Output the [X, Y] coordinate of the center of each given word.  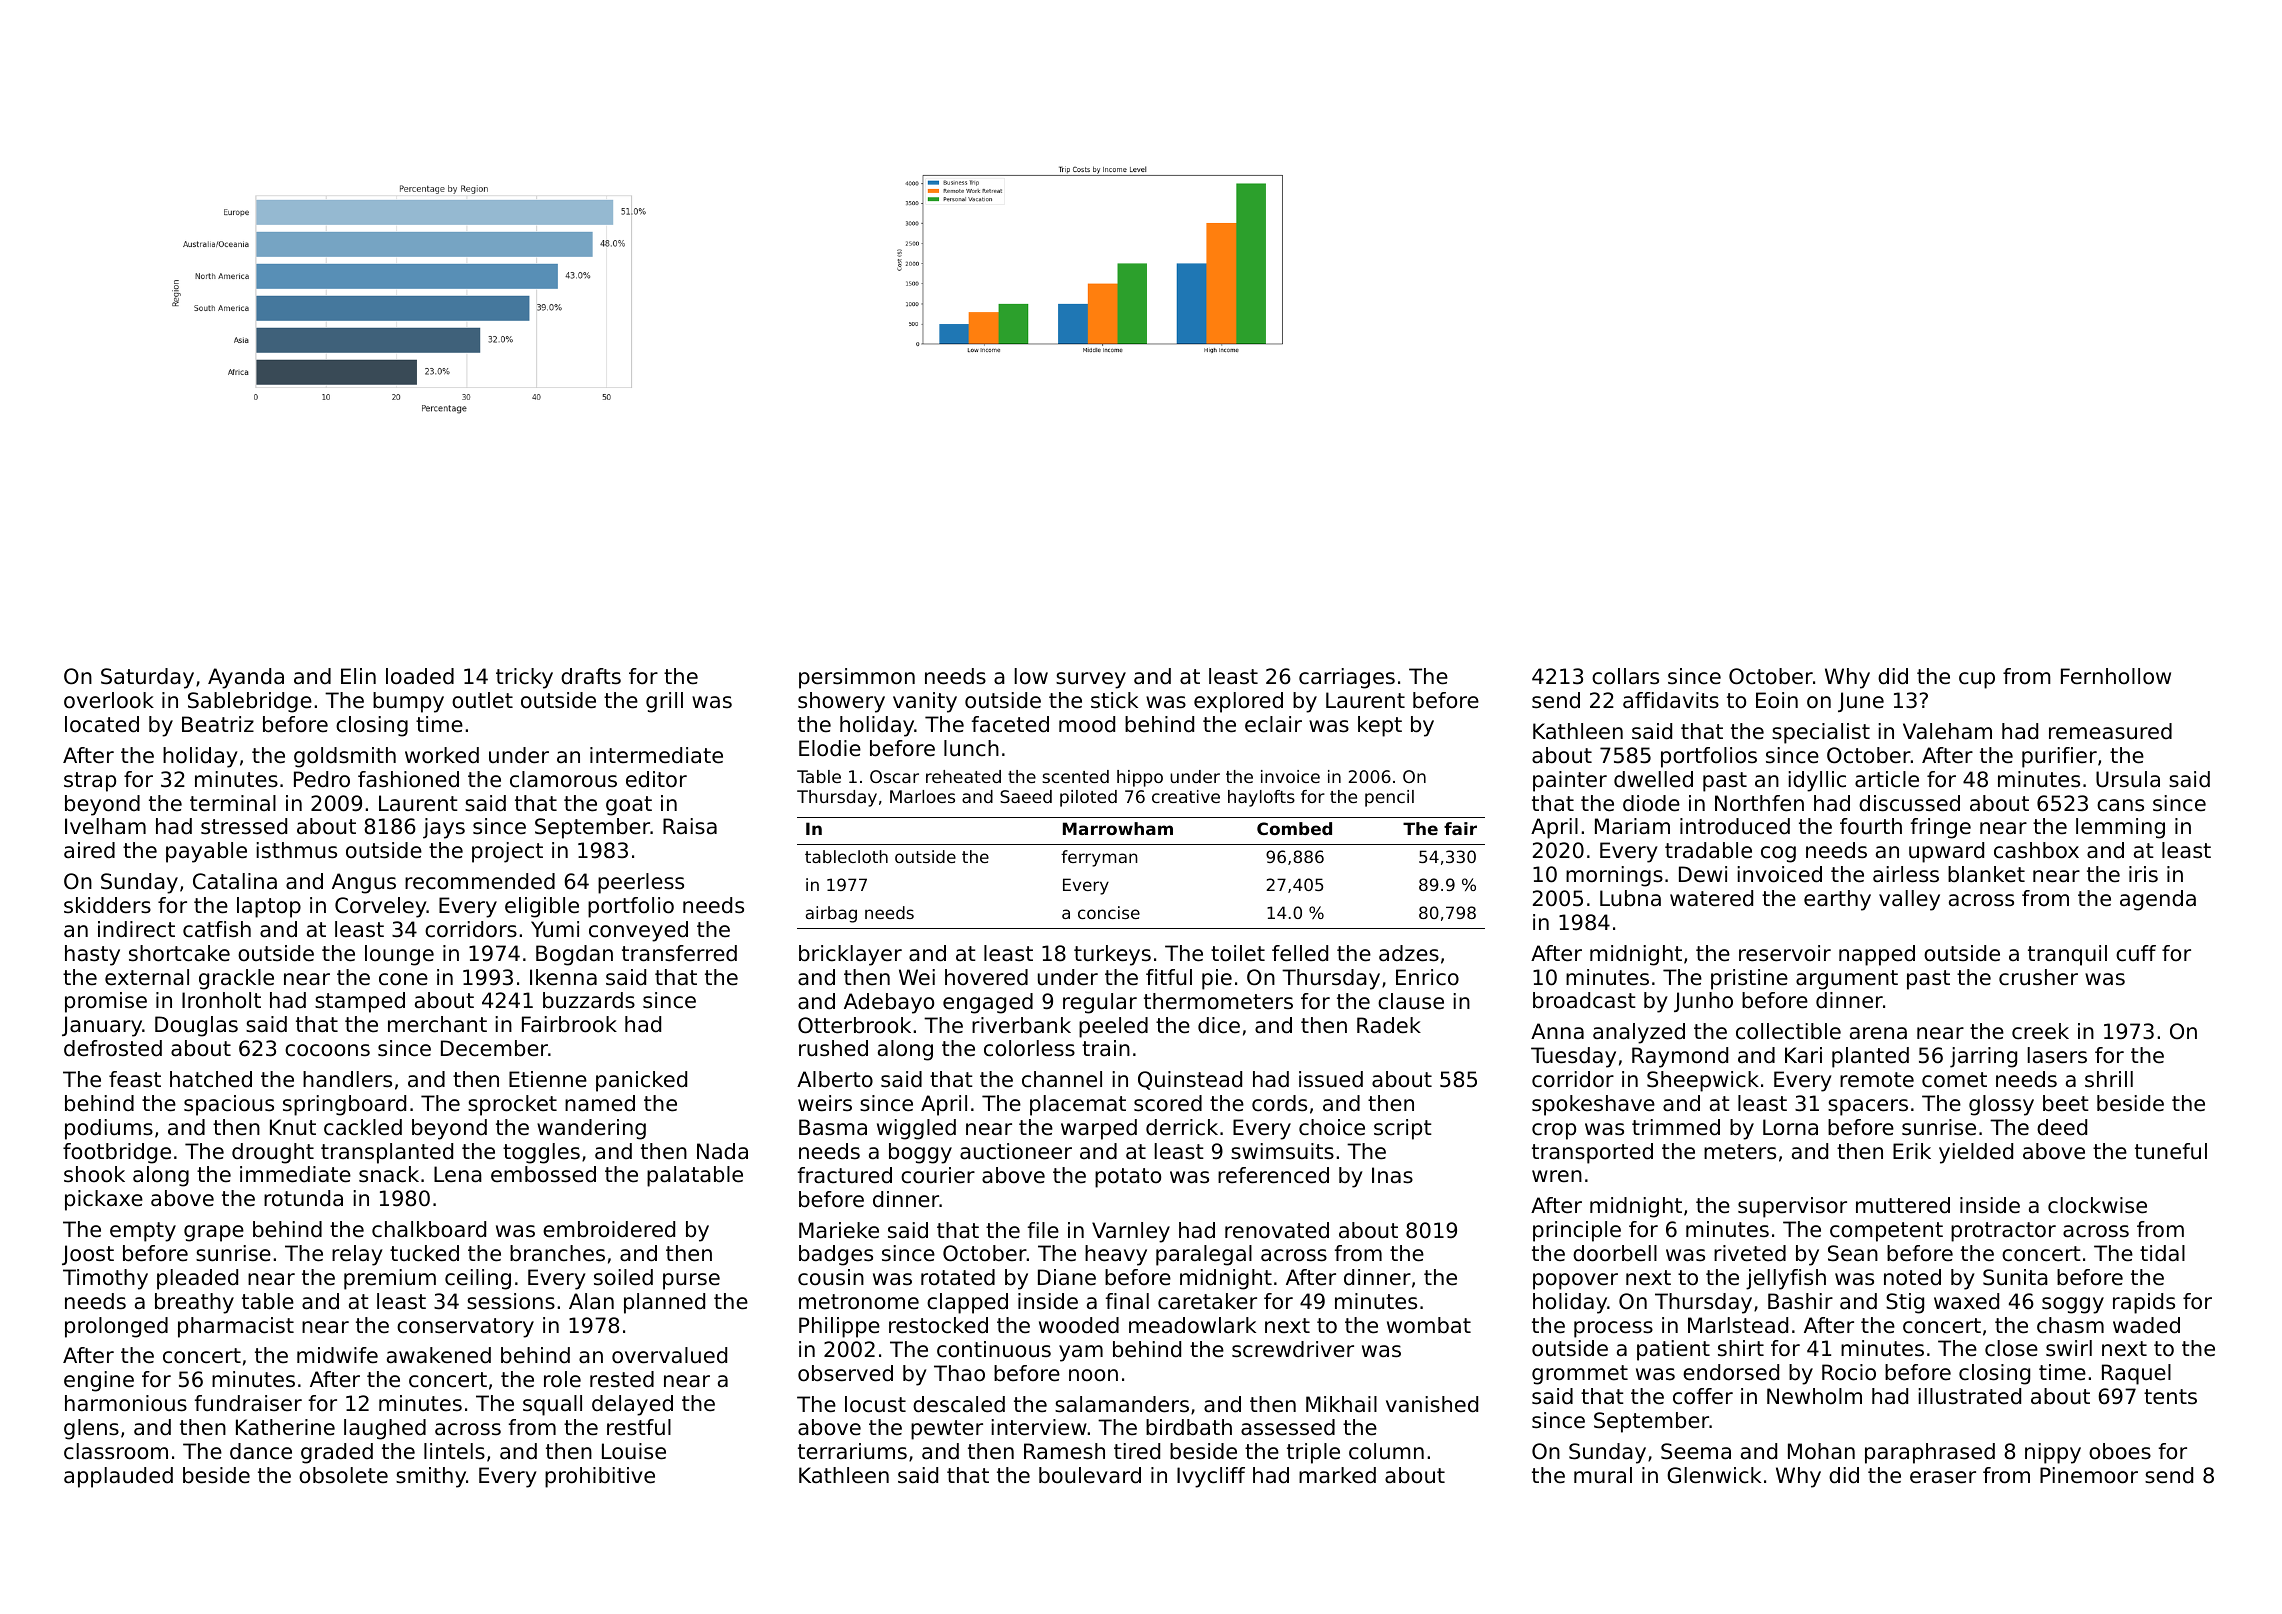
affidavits [1671, 700]
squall [552, 1405]
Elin [358, 676]
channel [1062, 1079]
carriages [1347, 678]
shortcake [179, 953]
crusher [2038, 977]
